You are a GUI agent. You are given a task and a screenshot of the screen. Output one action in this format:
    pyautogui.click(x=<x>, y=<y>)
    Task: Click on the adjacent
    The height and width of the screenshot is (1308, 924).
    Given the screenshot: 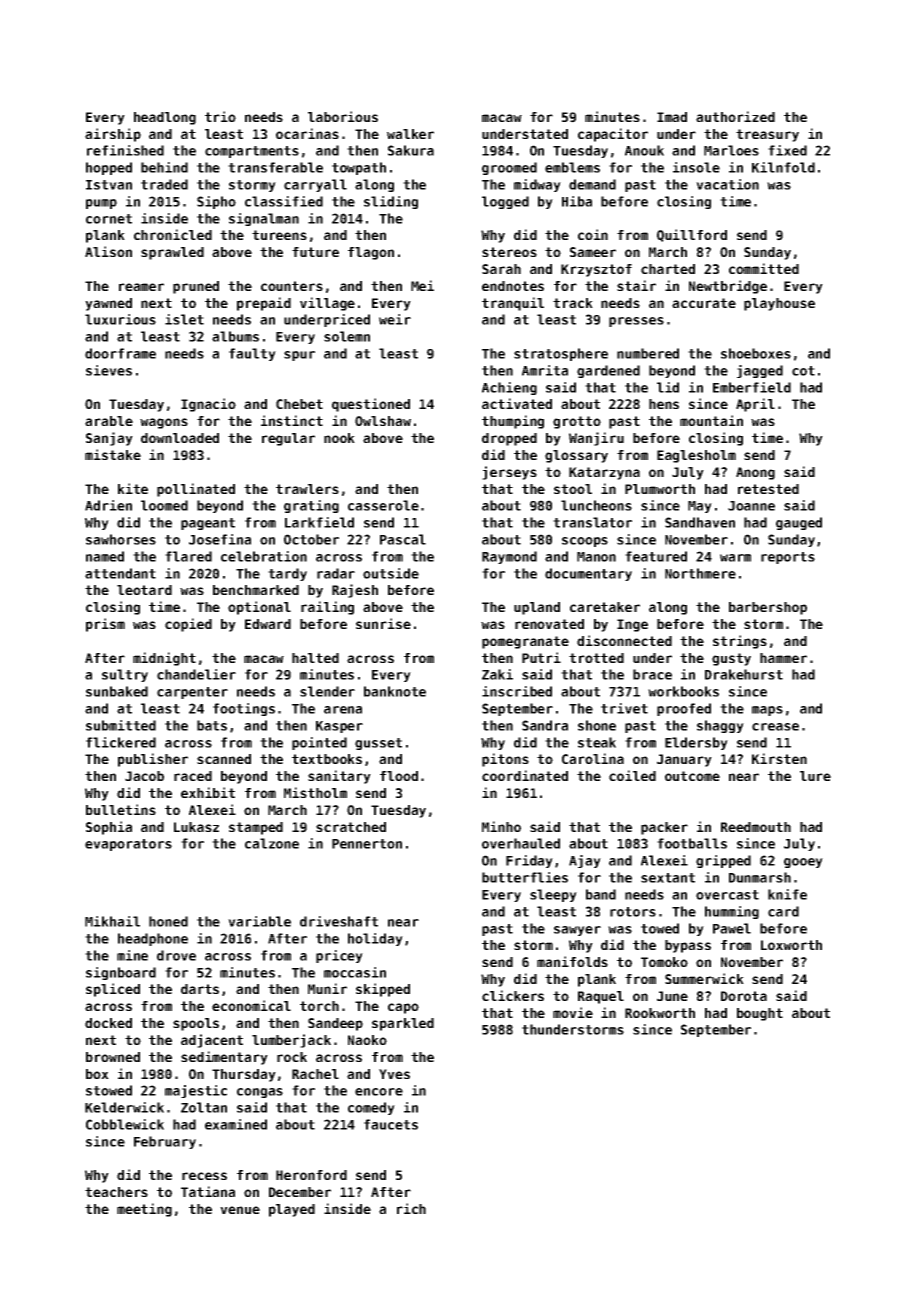 What is the action you would take?
    pyautogui.click(x=212, y=1041)
